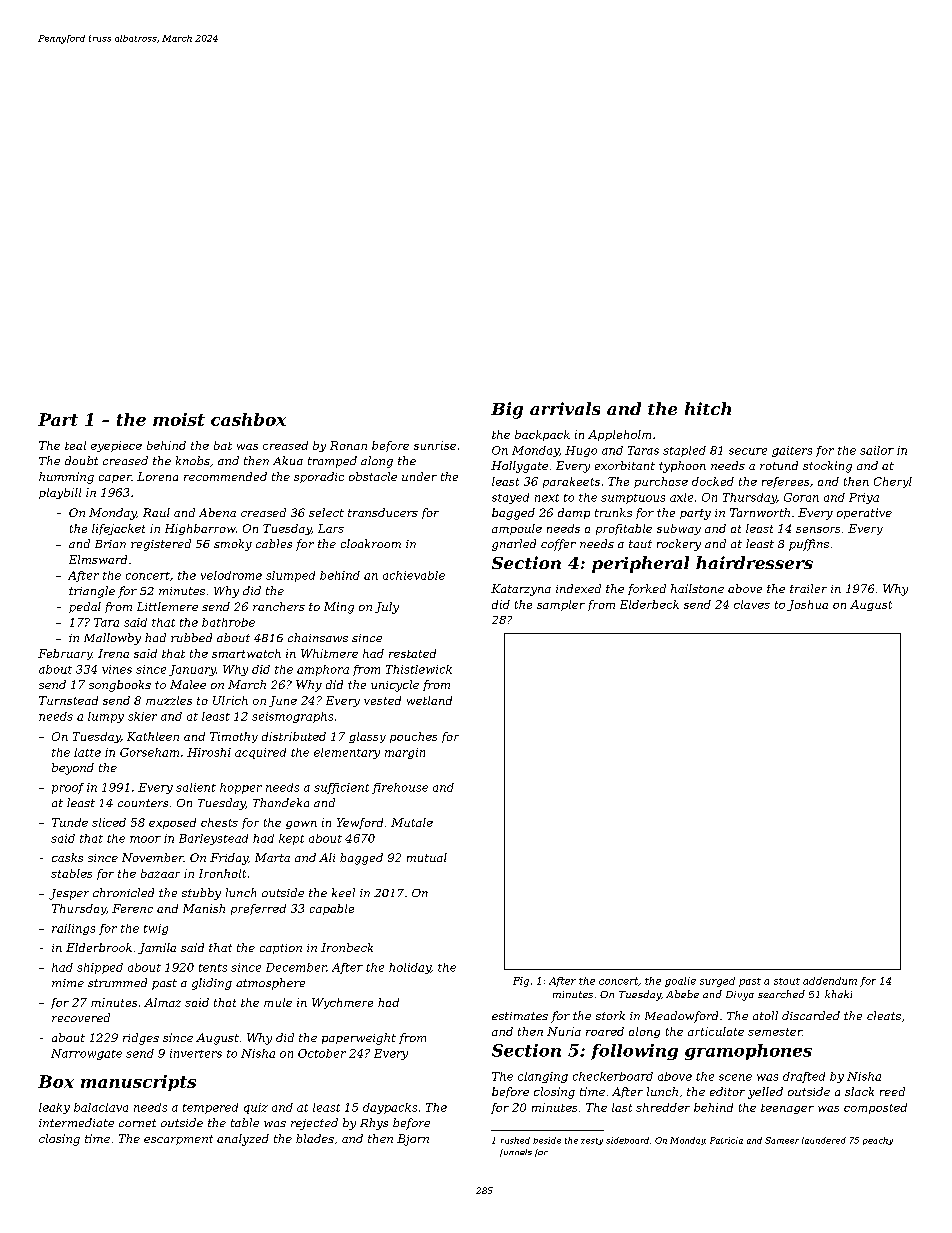 This screenshot has width=952, height=1233. What do you see at coordinates (348, 445) in the screenshot?
I see `Ronan` at bounding box center [348, 445].
